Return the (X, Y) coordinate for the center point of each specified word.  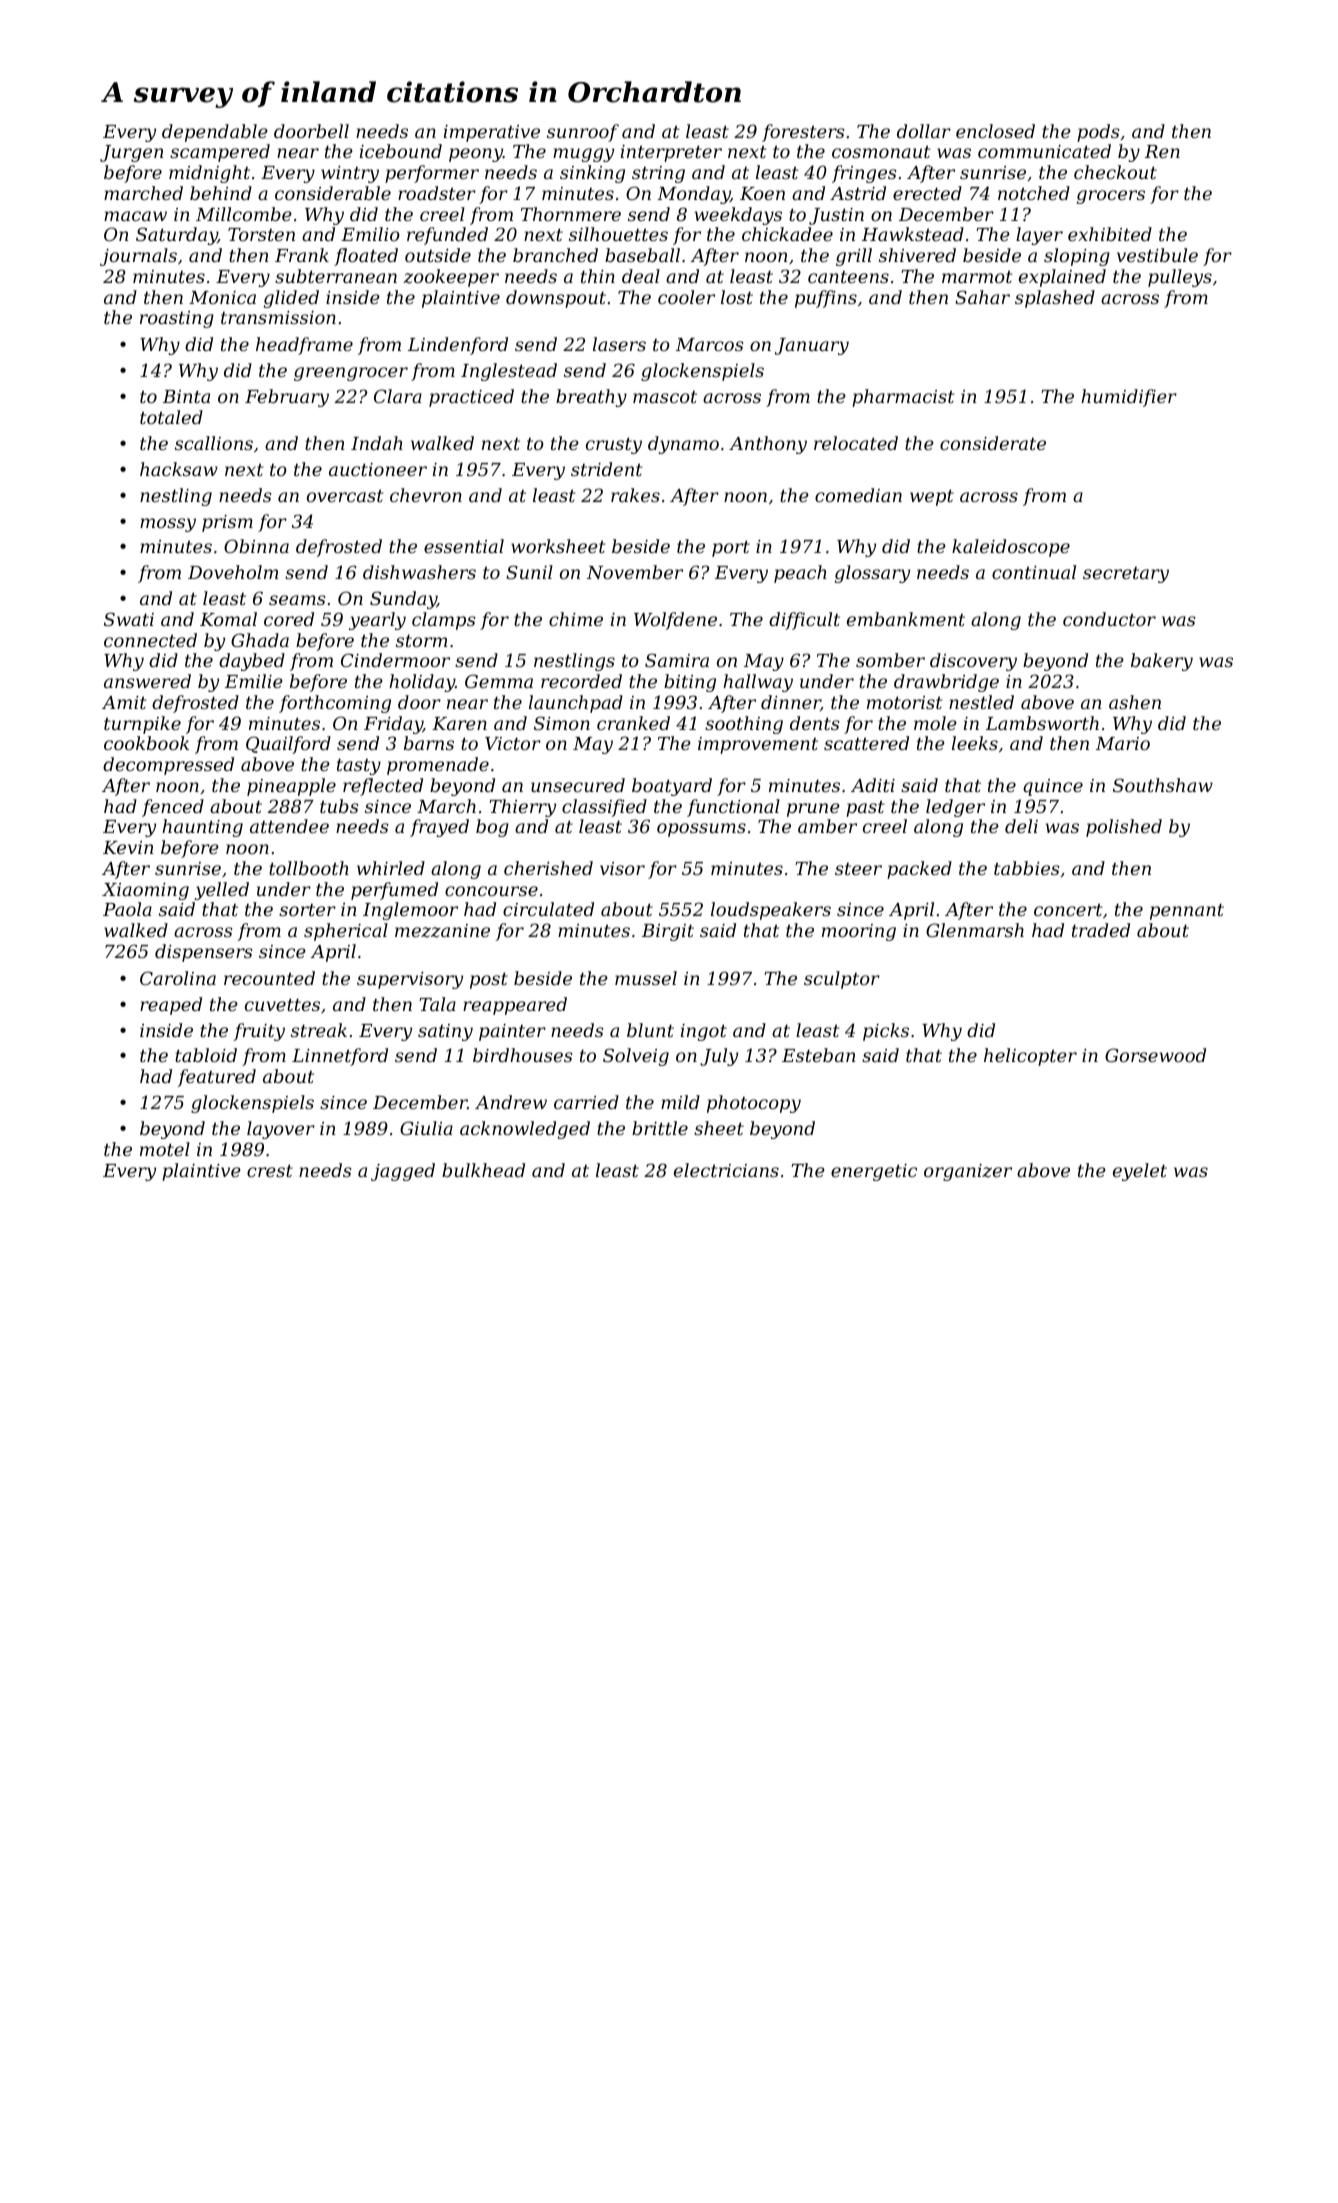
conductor (1109, 619)
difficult (804, 621)
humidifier (1129, 398)
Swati (129, 619)
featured (217, 1078)
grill (854, 257)
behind (221, 193)
